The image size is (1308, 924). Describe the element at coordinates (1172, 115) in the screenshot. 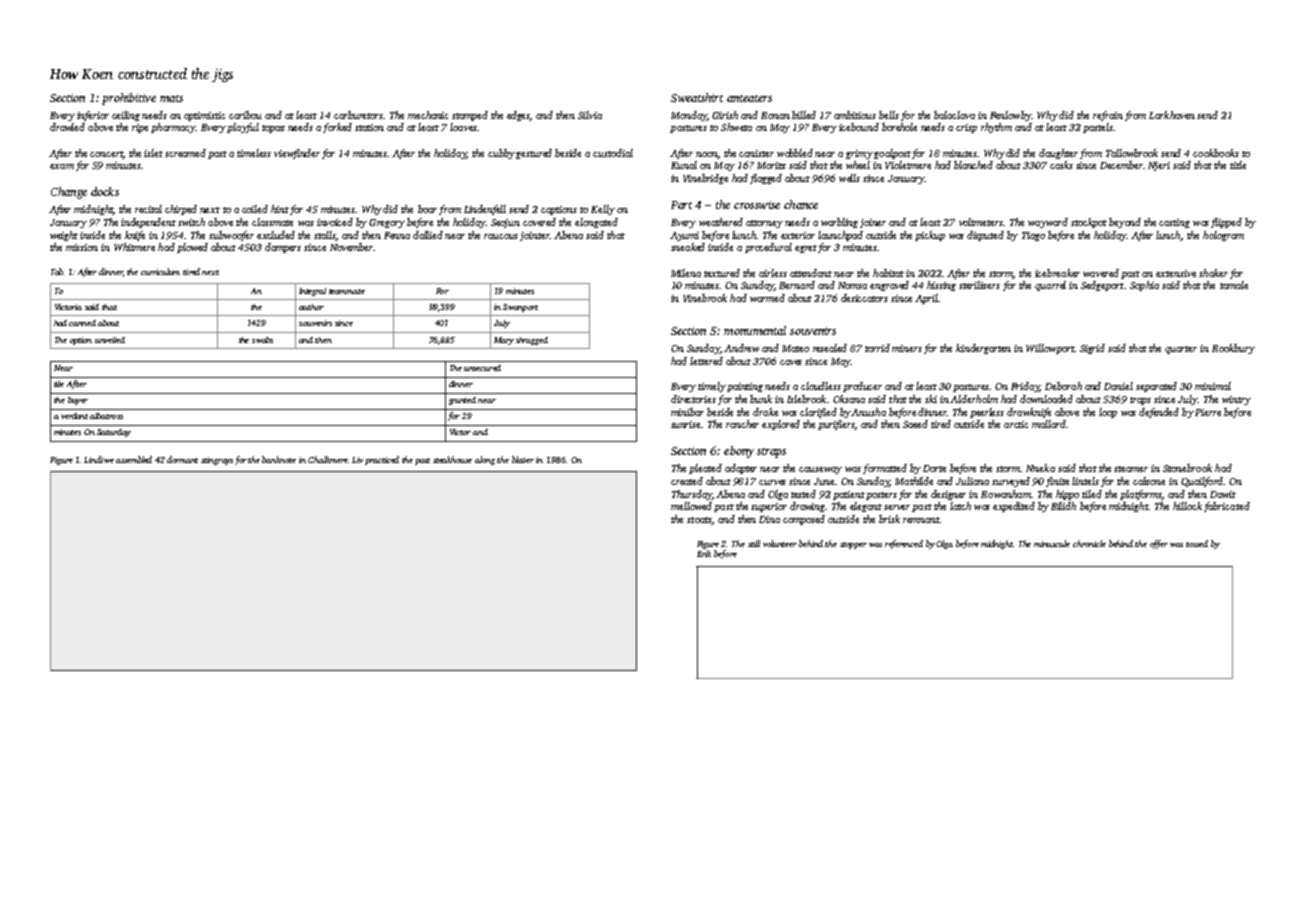

I see `Larkhaven` at that location.
